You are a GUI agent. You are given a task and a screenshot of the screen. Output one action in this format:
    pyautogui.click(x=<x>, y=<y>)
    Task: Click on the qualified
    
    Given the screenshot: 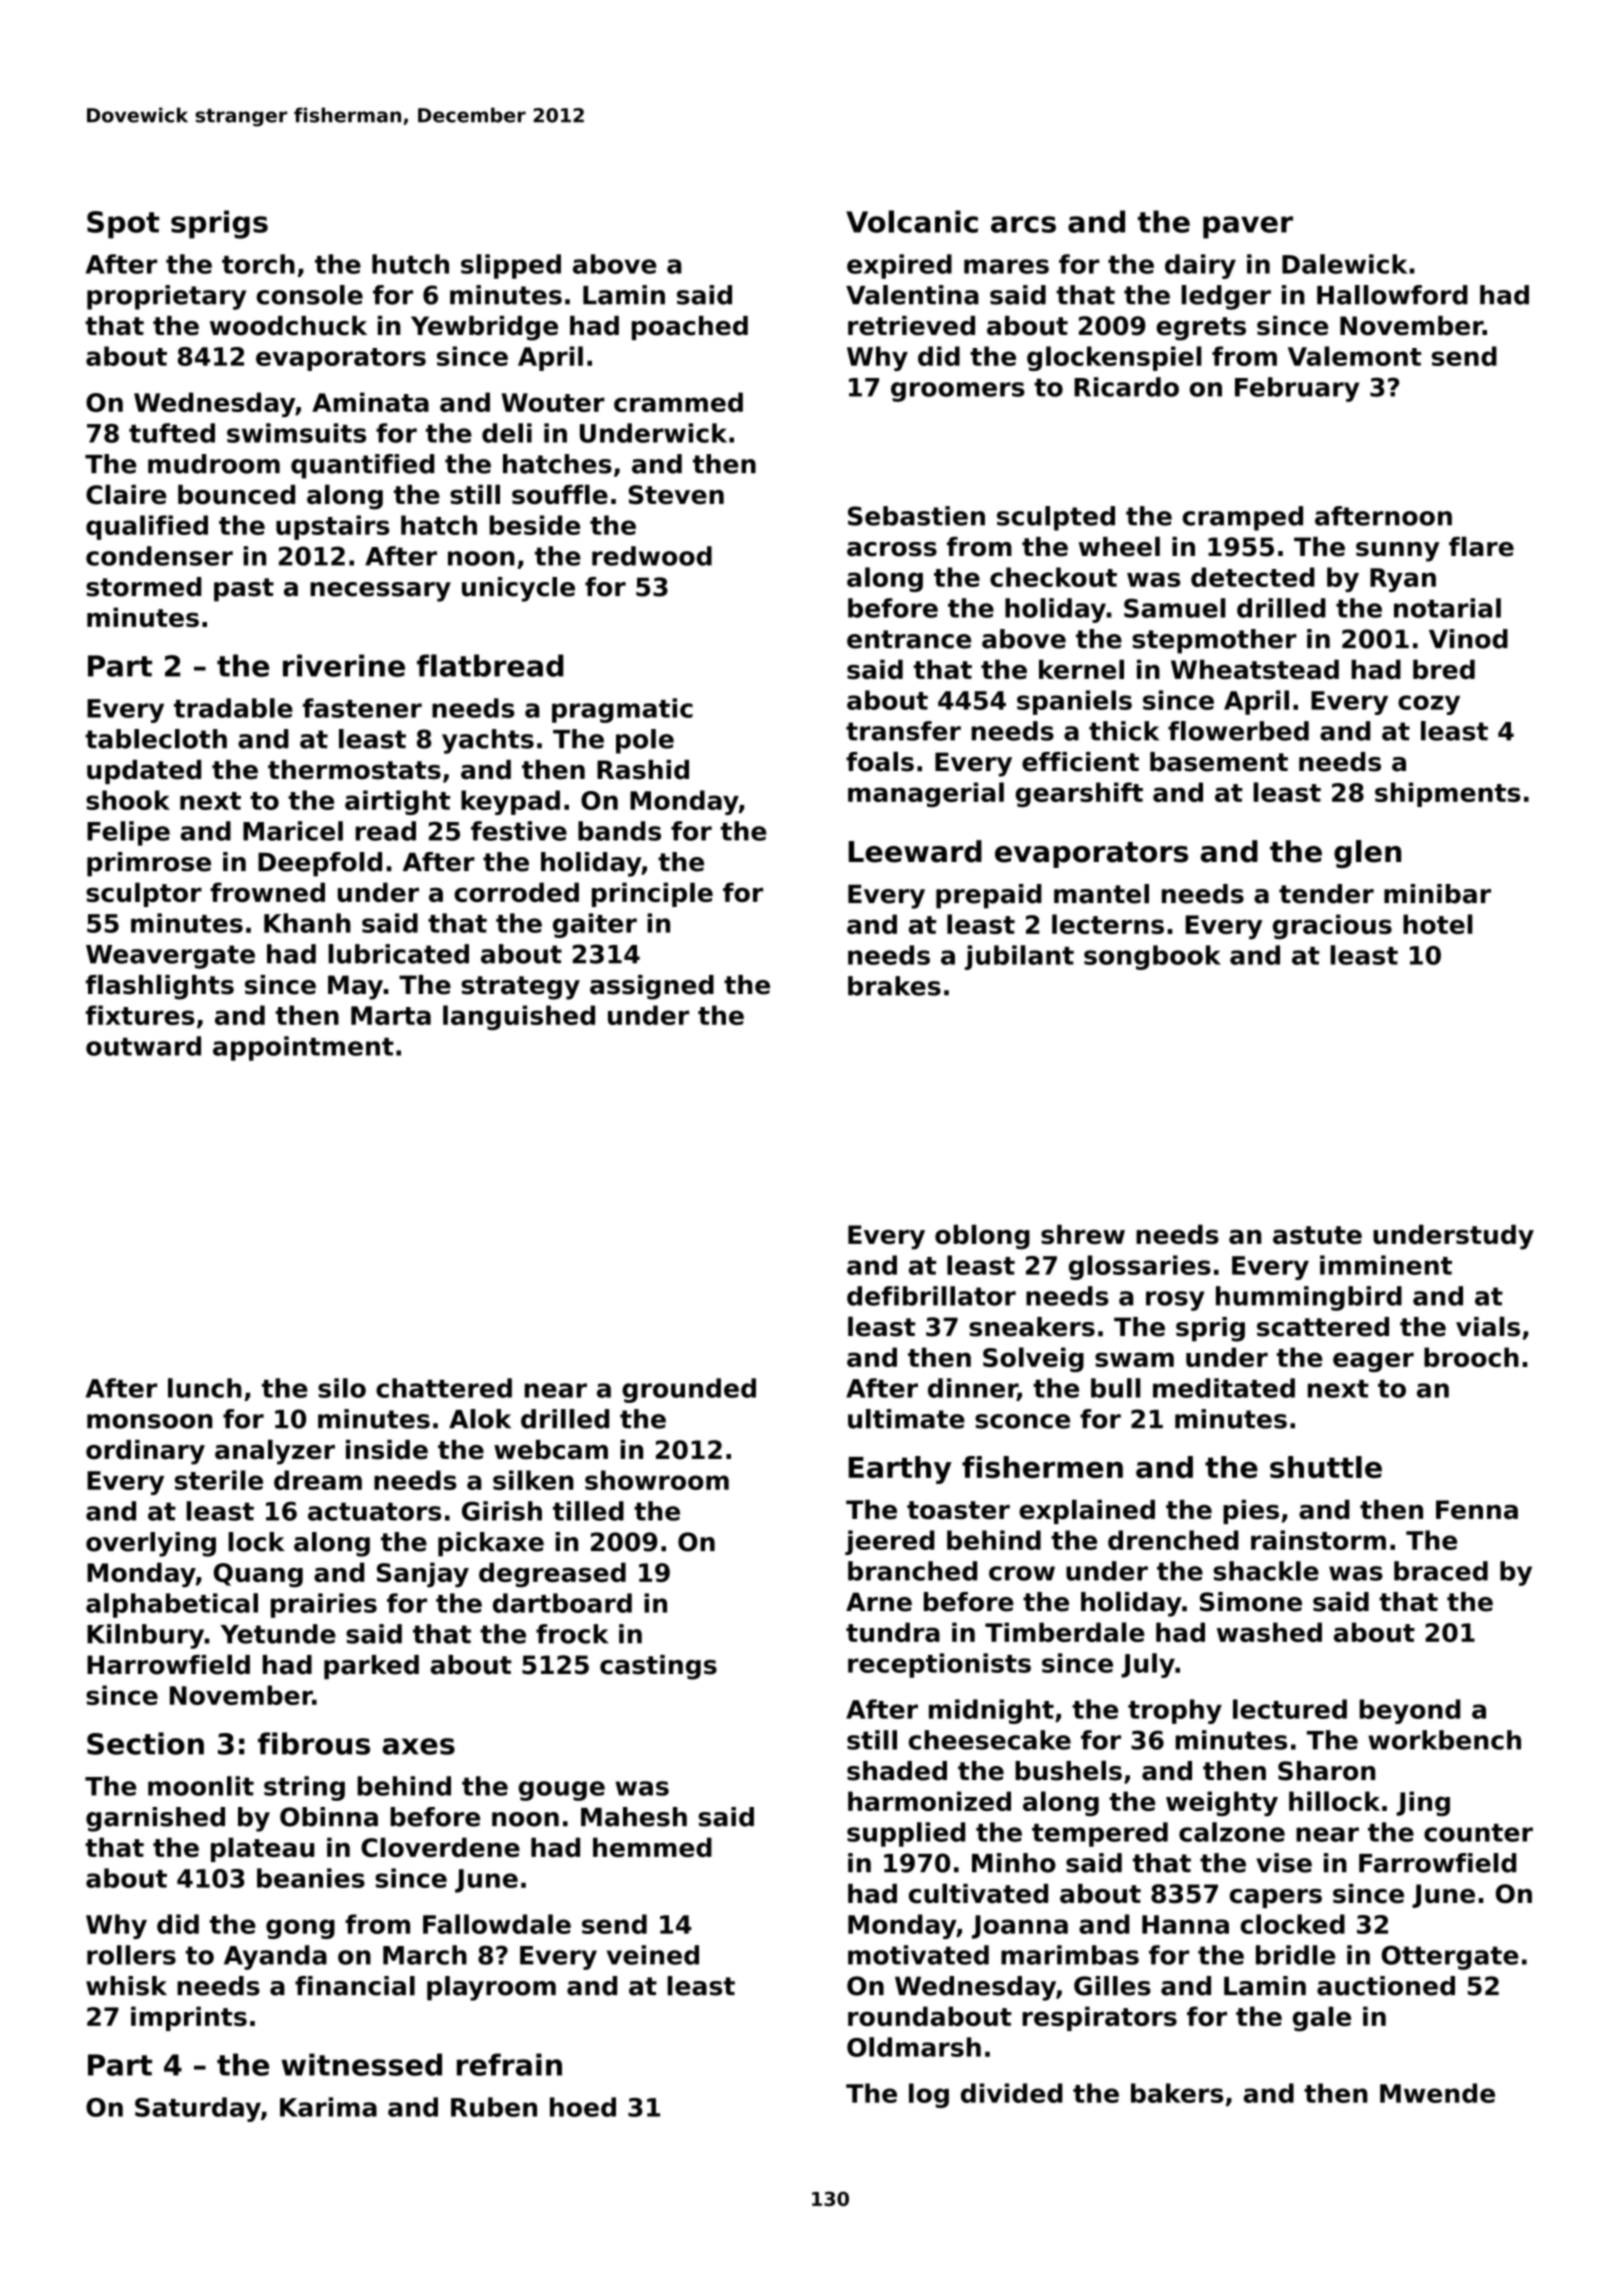 What is the action you would take?
    pyautogui.click(x=147, y=527)
